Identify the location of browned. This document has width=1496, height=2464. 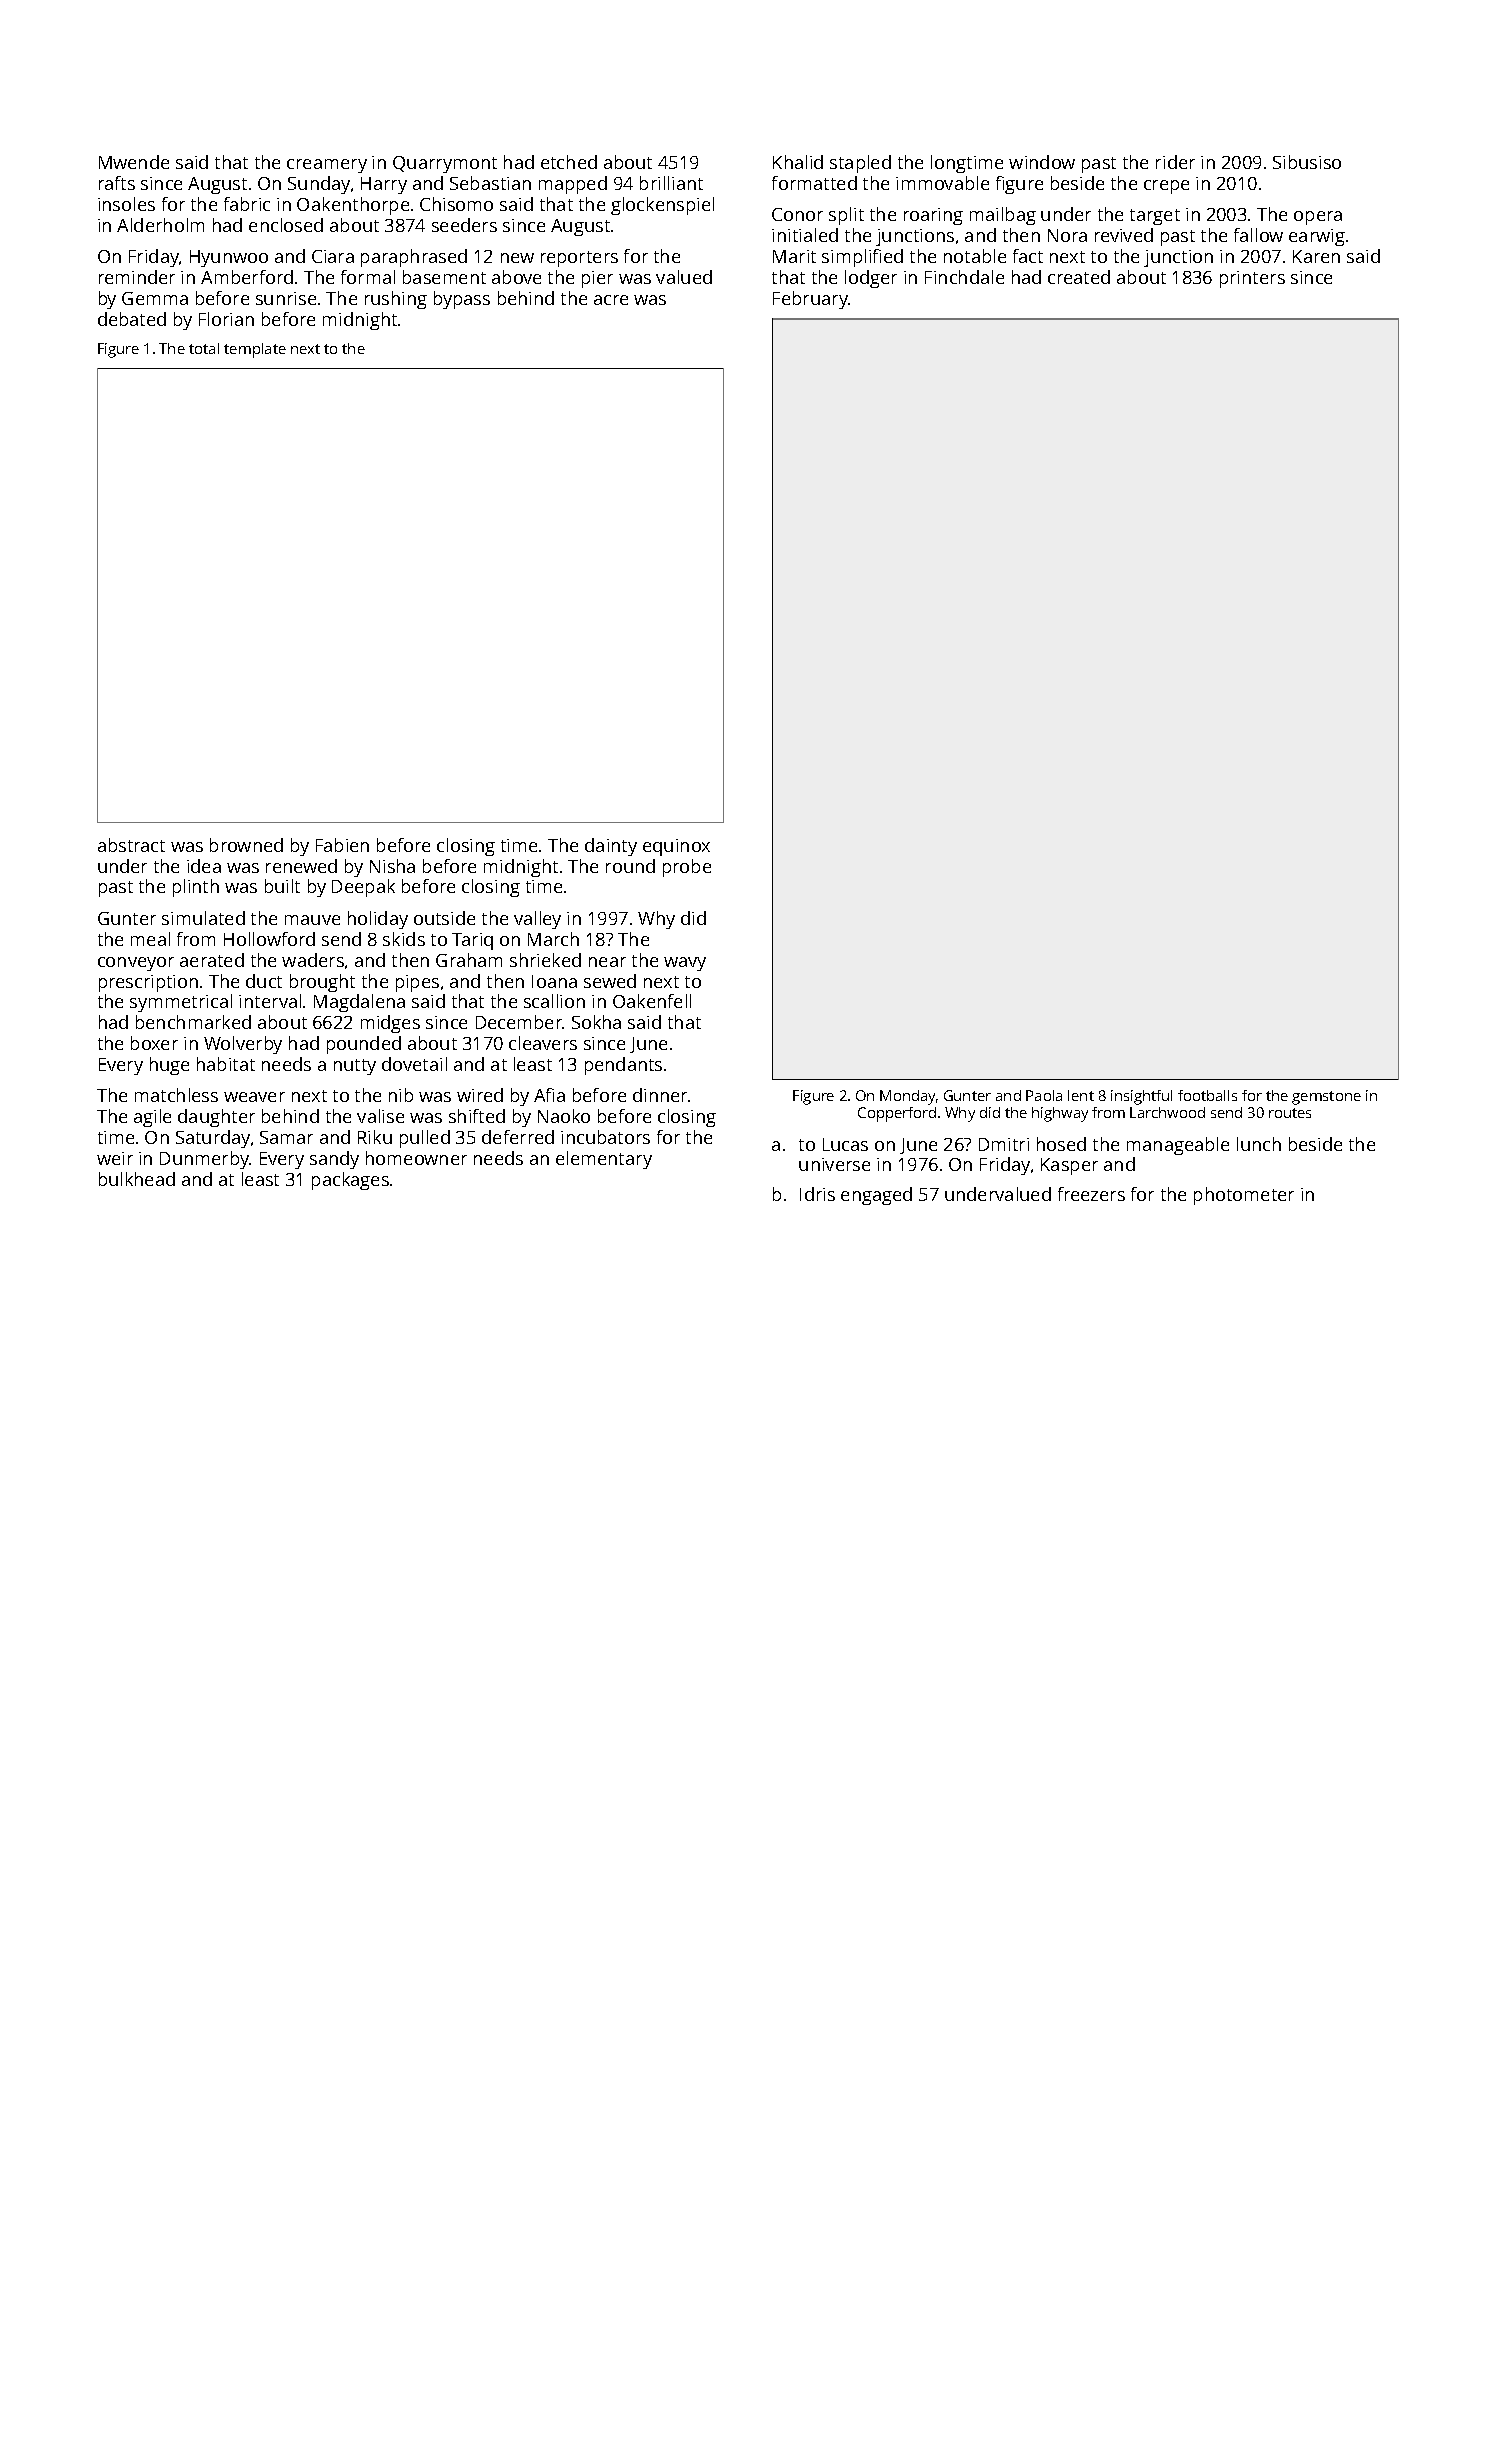
(246, 845).
